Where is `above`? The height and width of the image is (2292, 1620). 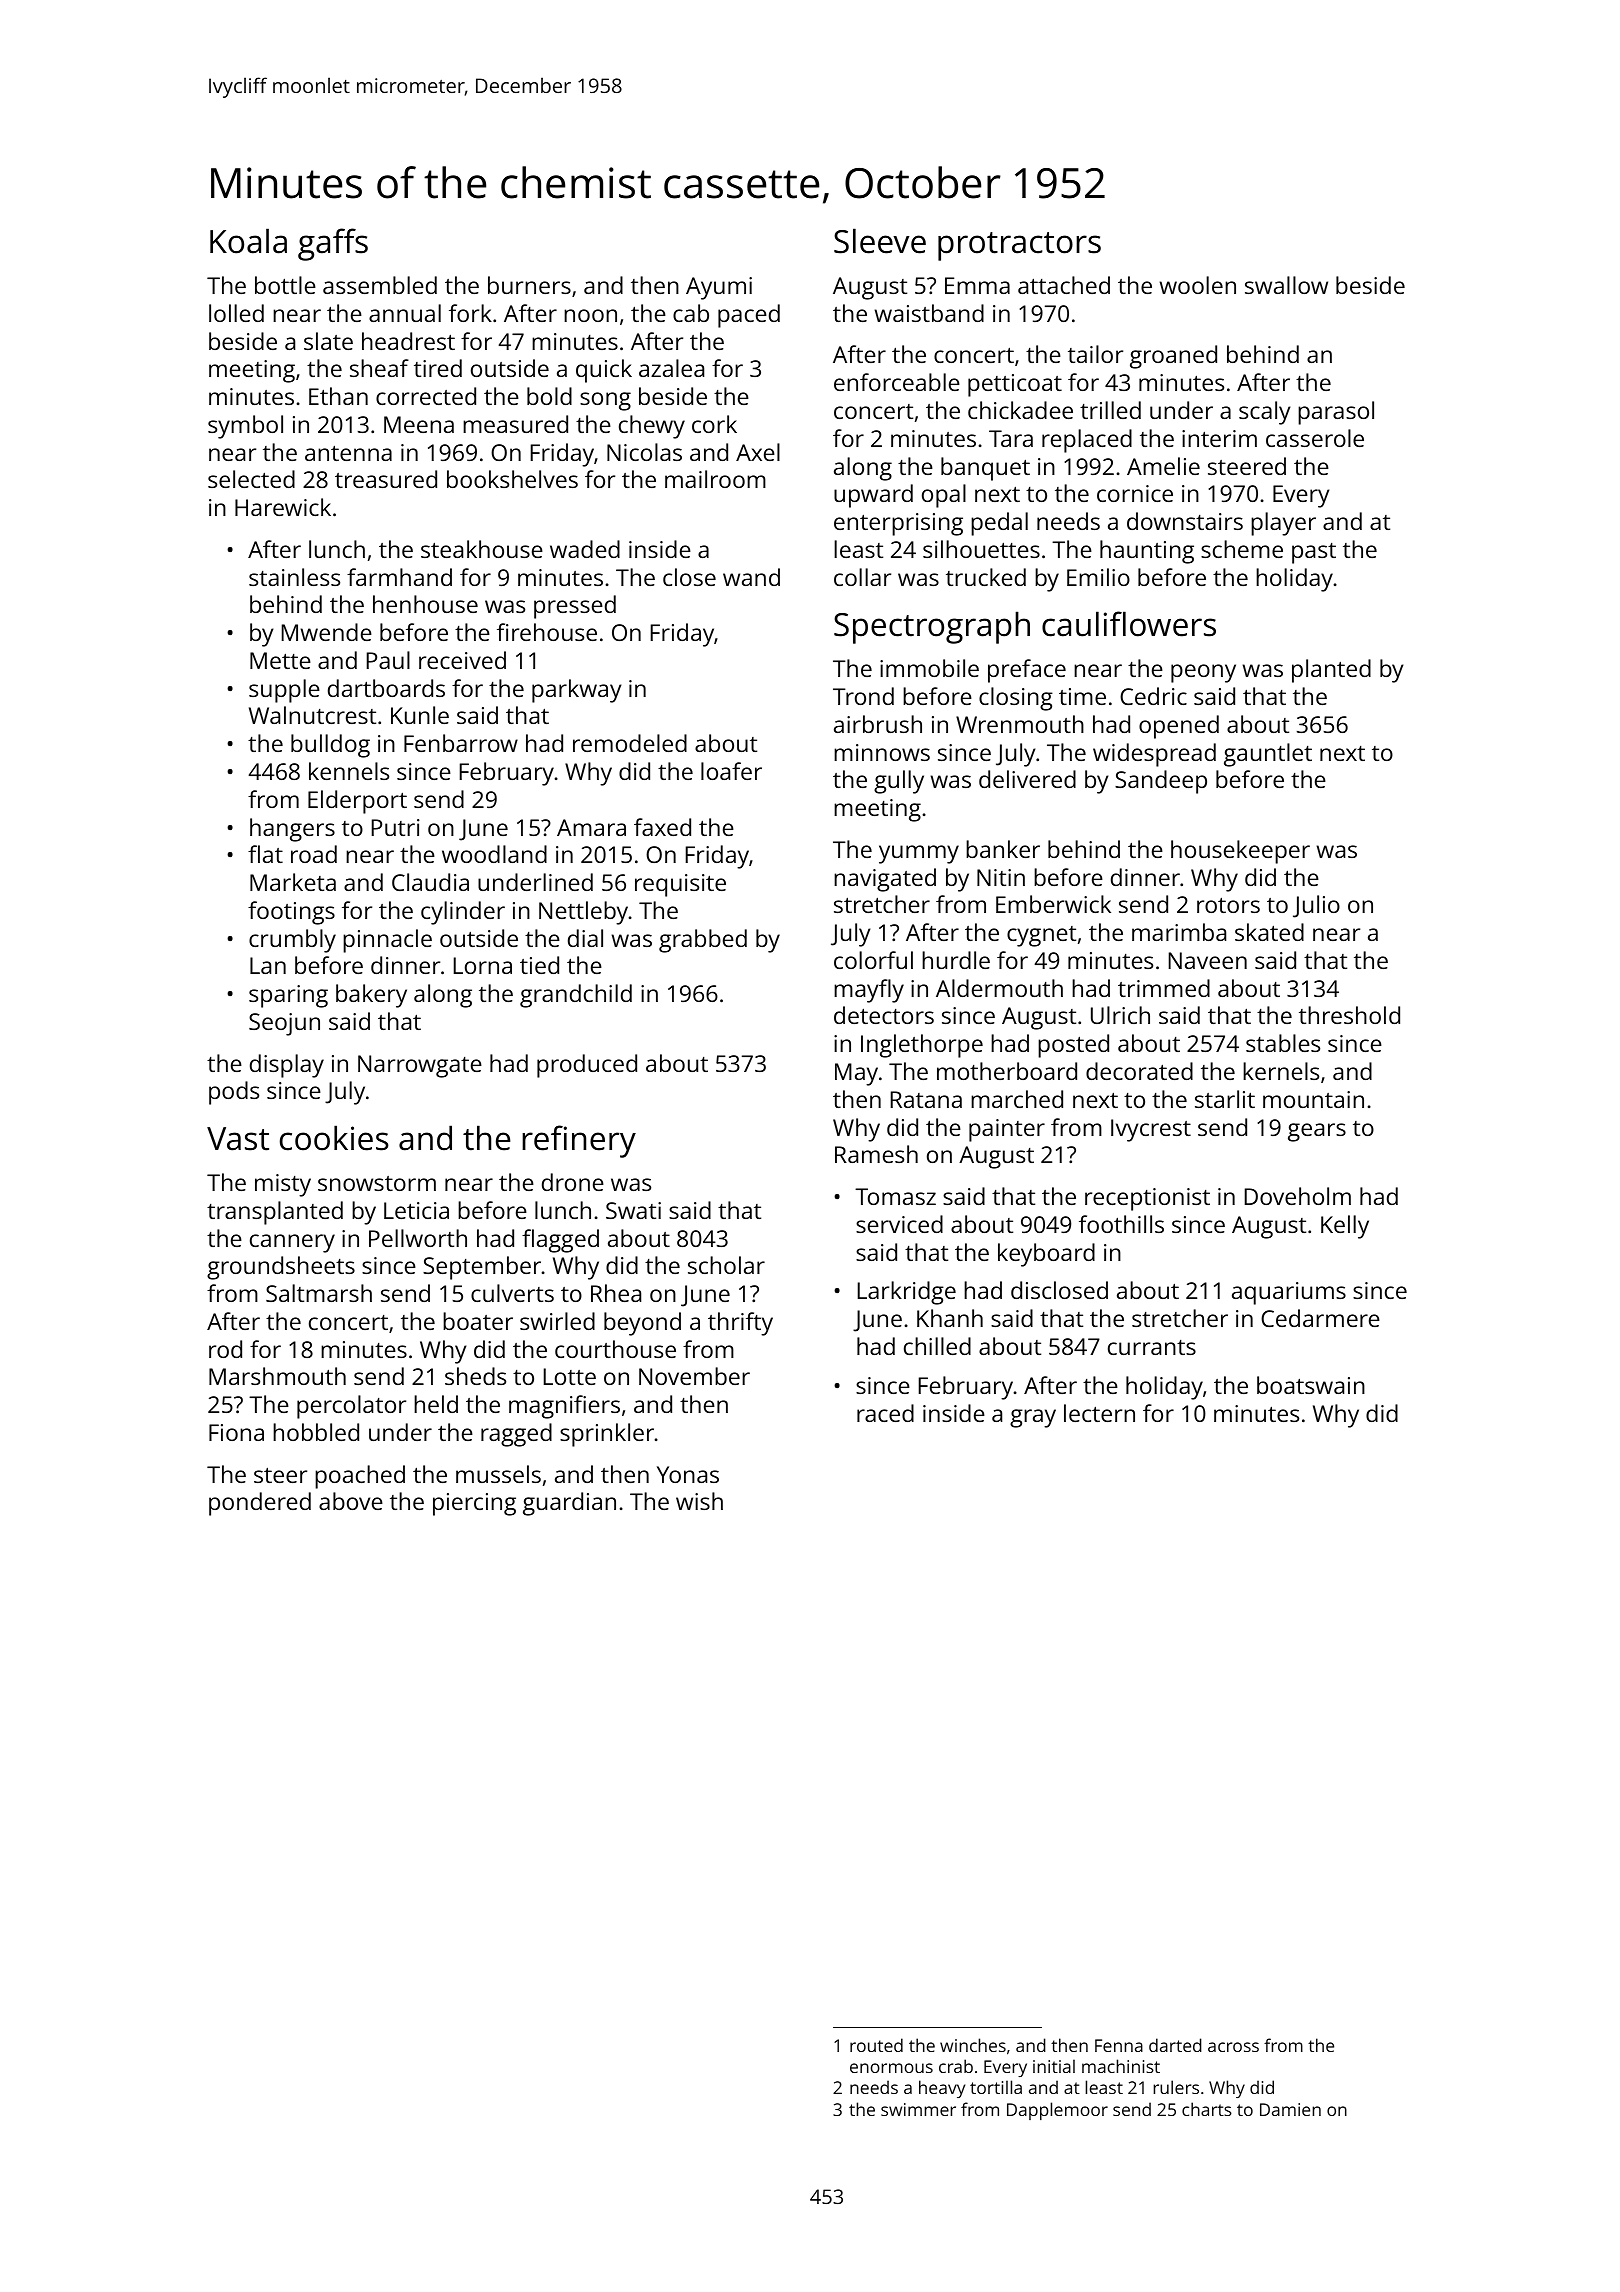 above is located at coordinates (351, 1501).
